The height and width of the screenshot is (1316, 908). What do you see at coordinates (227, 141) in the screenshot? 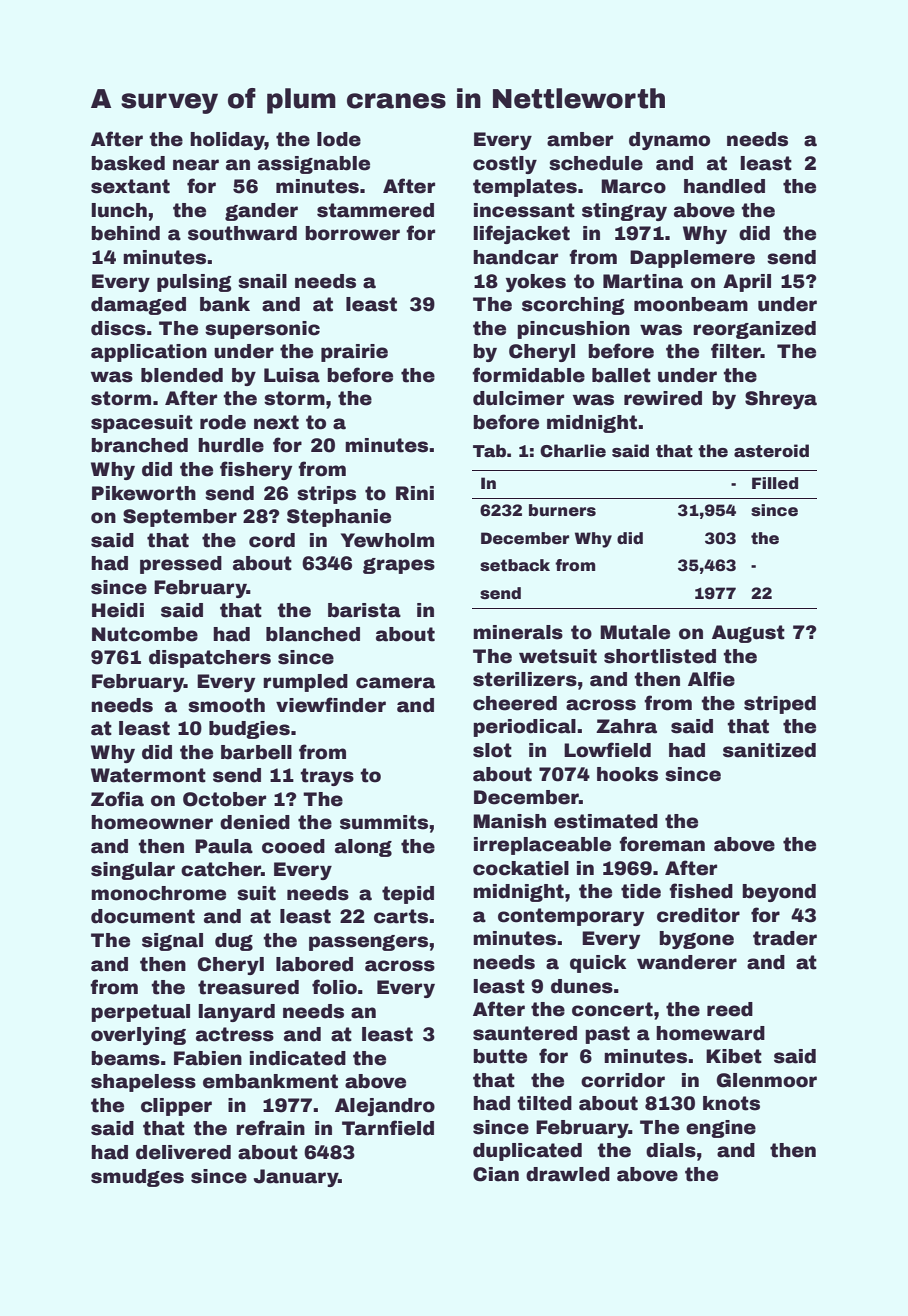
I see `holiday` at bounding box center [227, 141].
